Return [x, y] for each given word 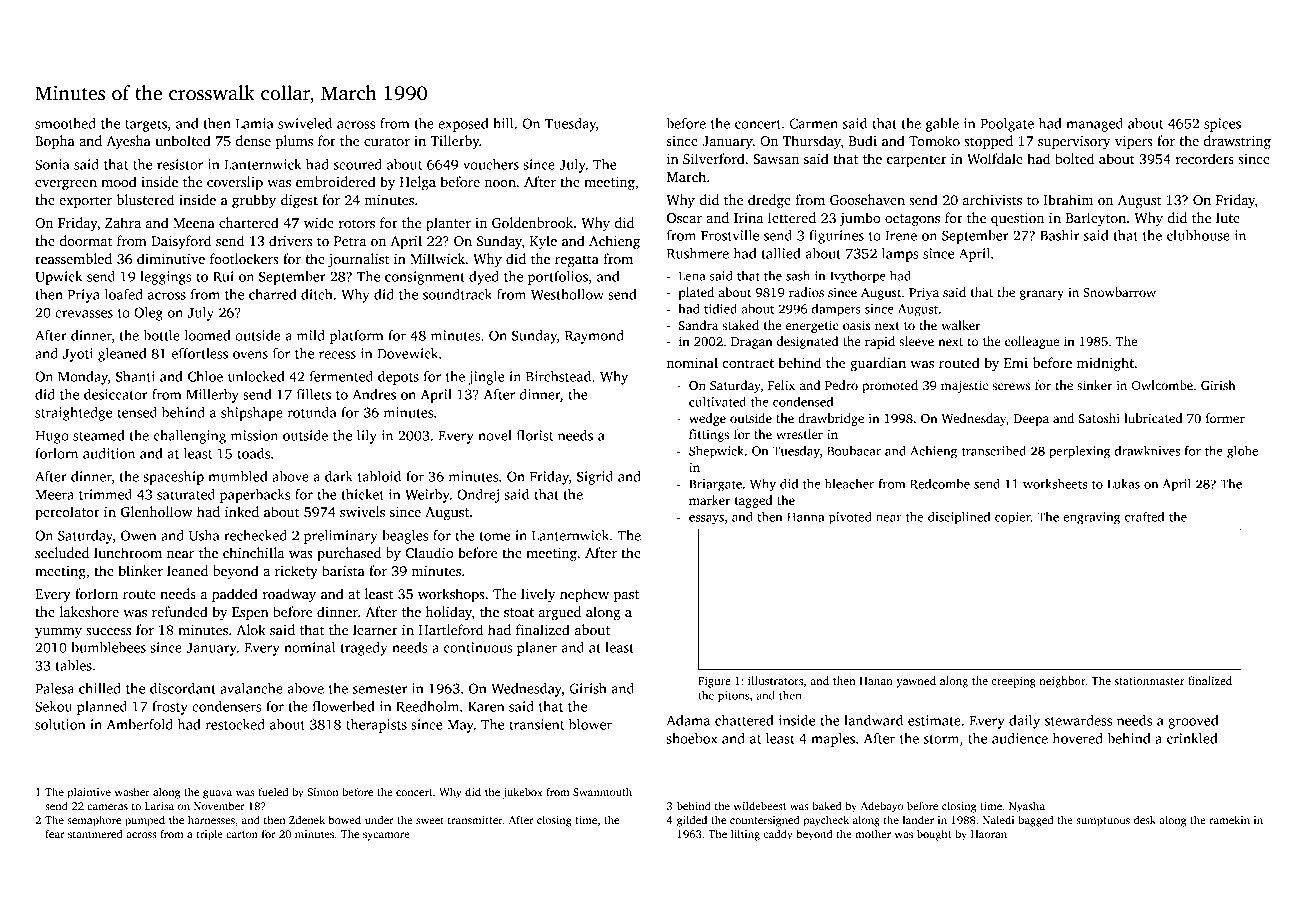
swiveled [305, 123]
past [626, 596]
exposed [463, 125]
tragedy [364, 649]
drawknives [1147, 451]
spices [1222, 125]
